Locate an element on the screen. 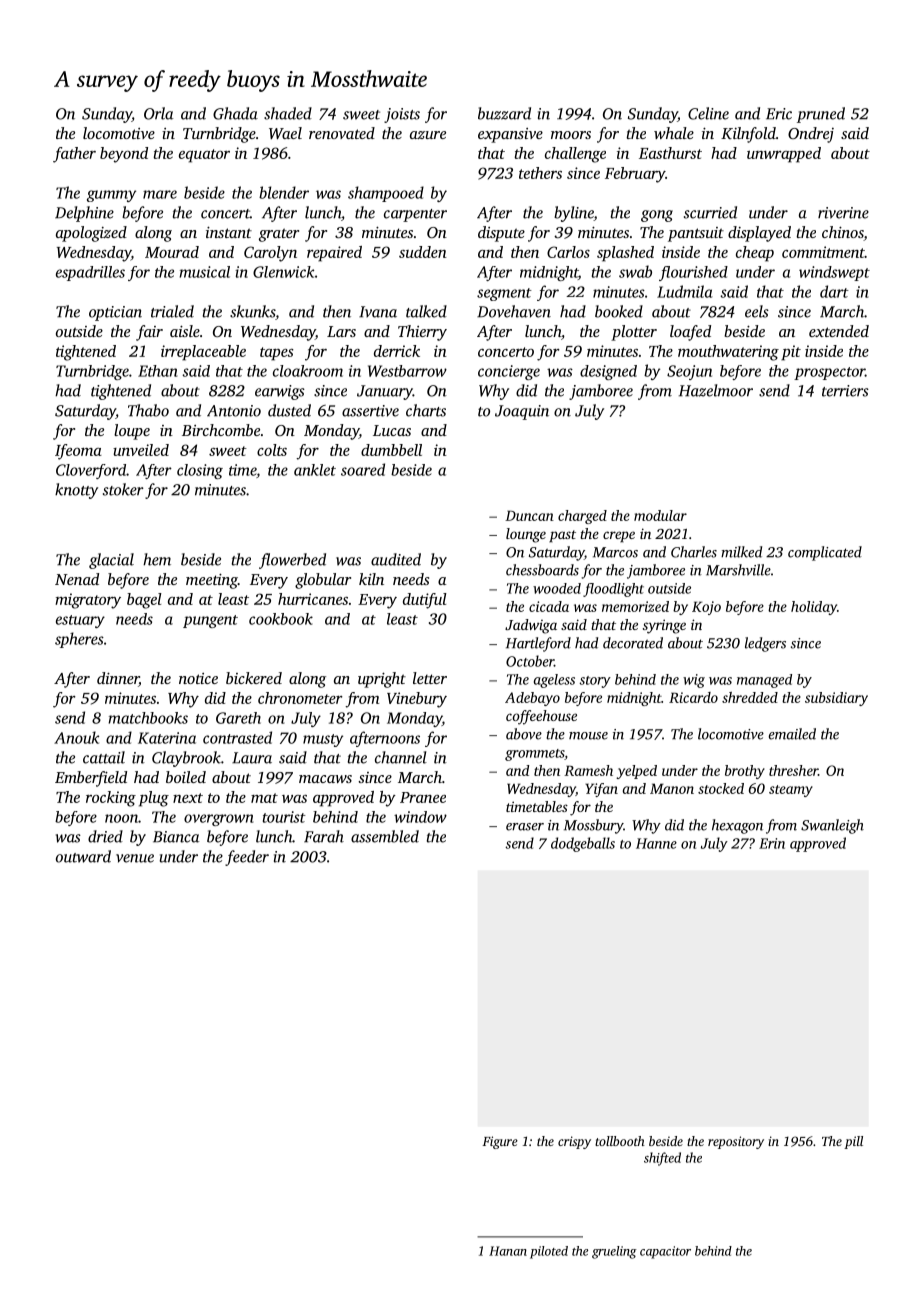  January is located at coordinates (385, 392).
